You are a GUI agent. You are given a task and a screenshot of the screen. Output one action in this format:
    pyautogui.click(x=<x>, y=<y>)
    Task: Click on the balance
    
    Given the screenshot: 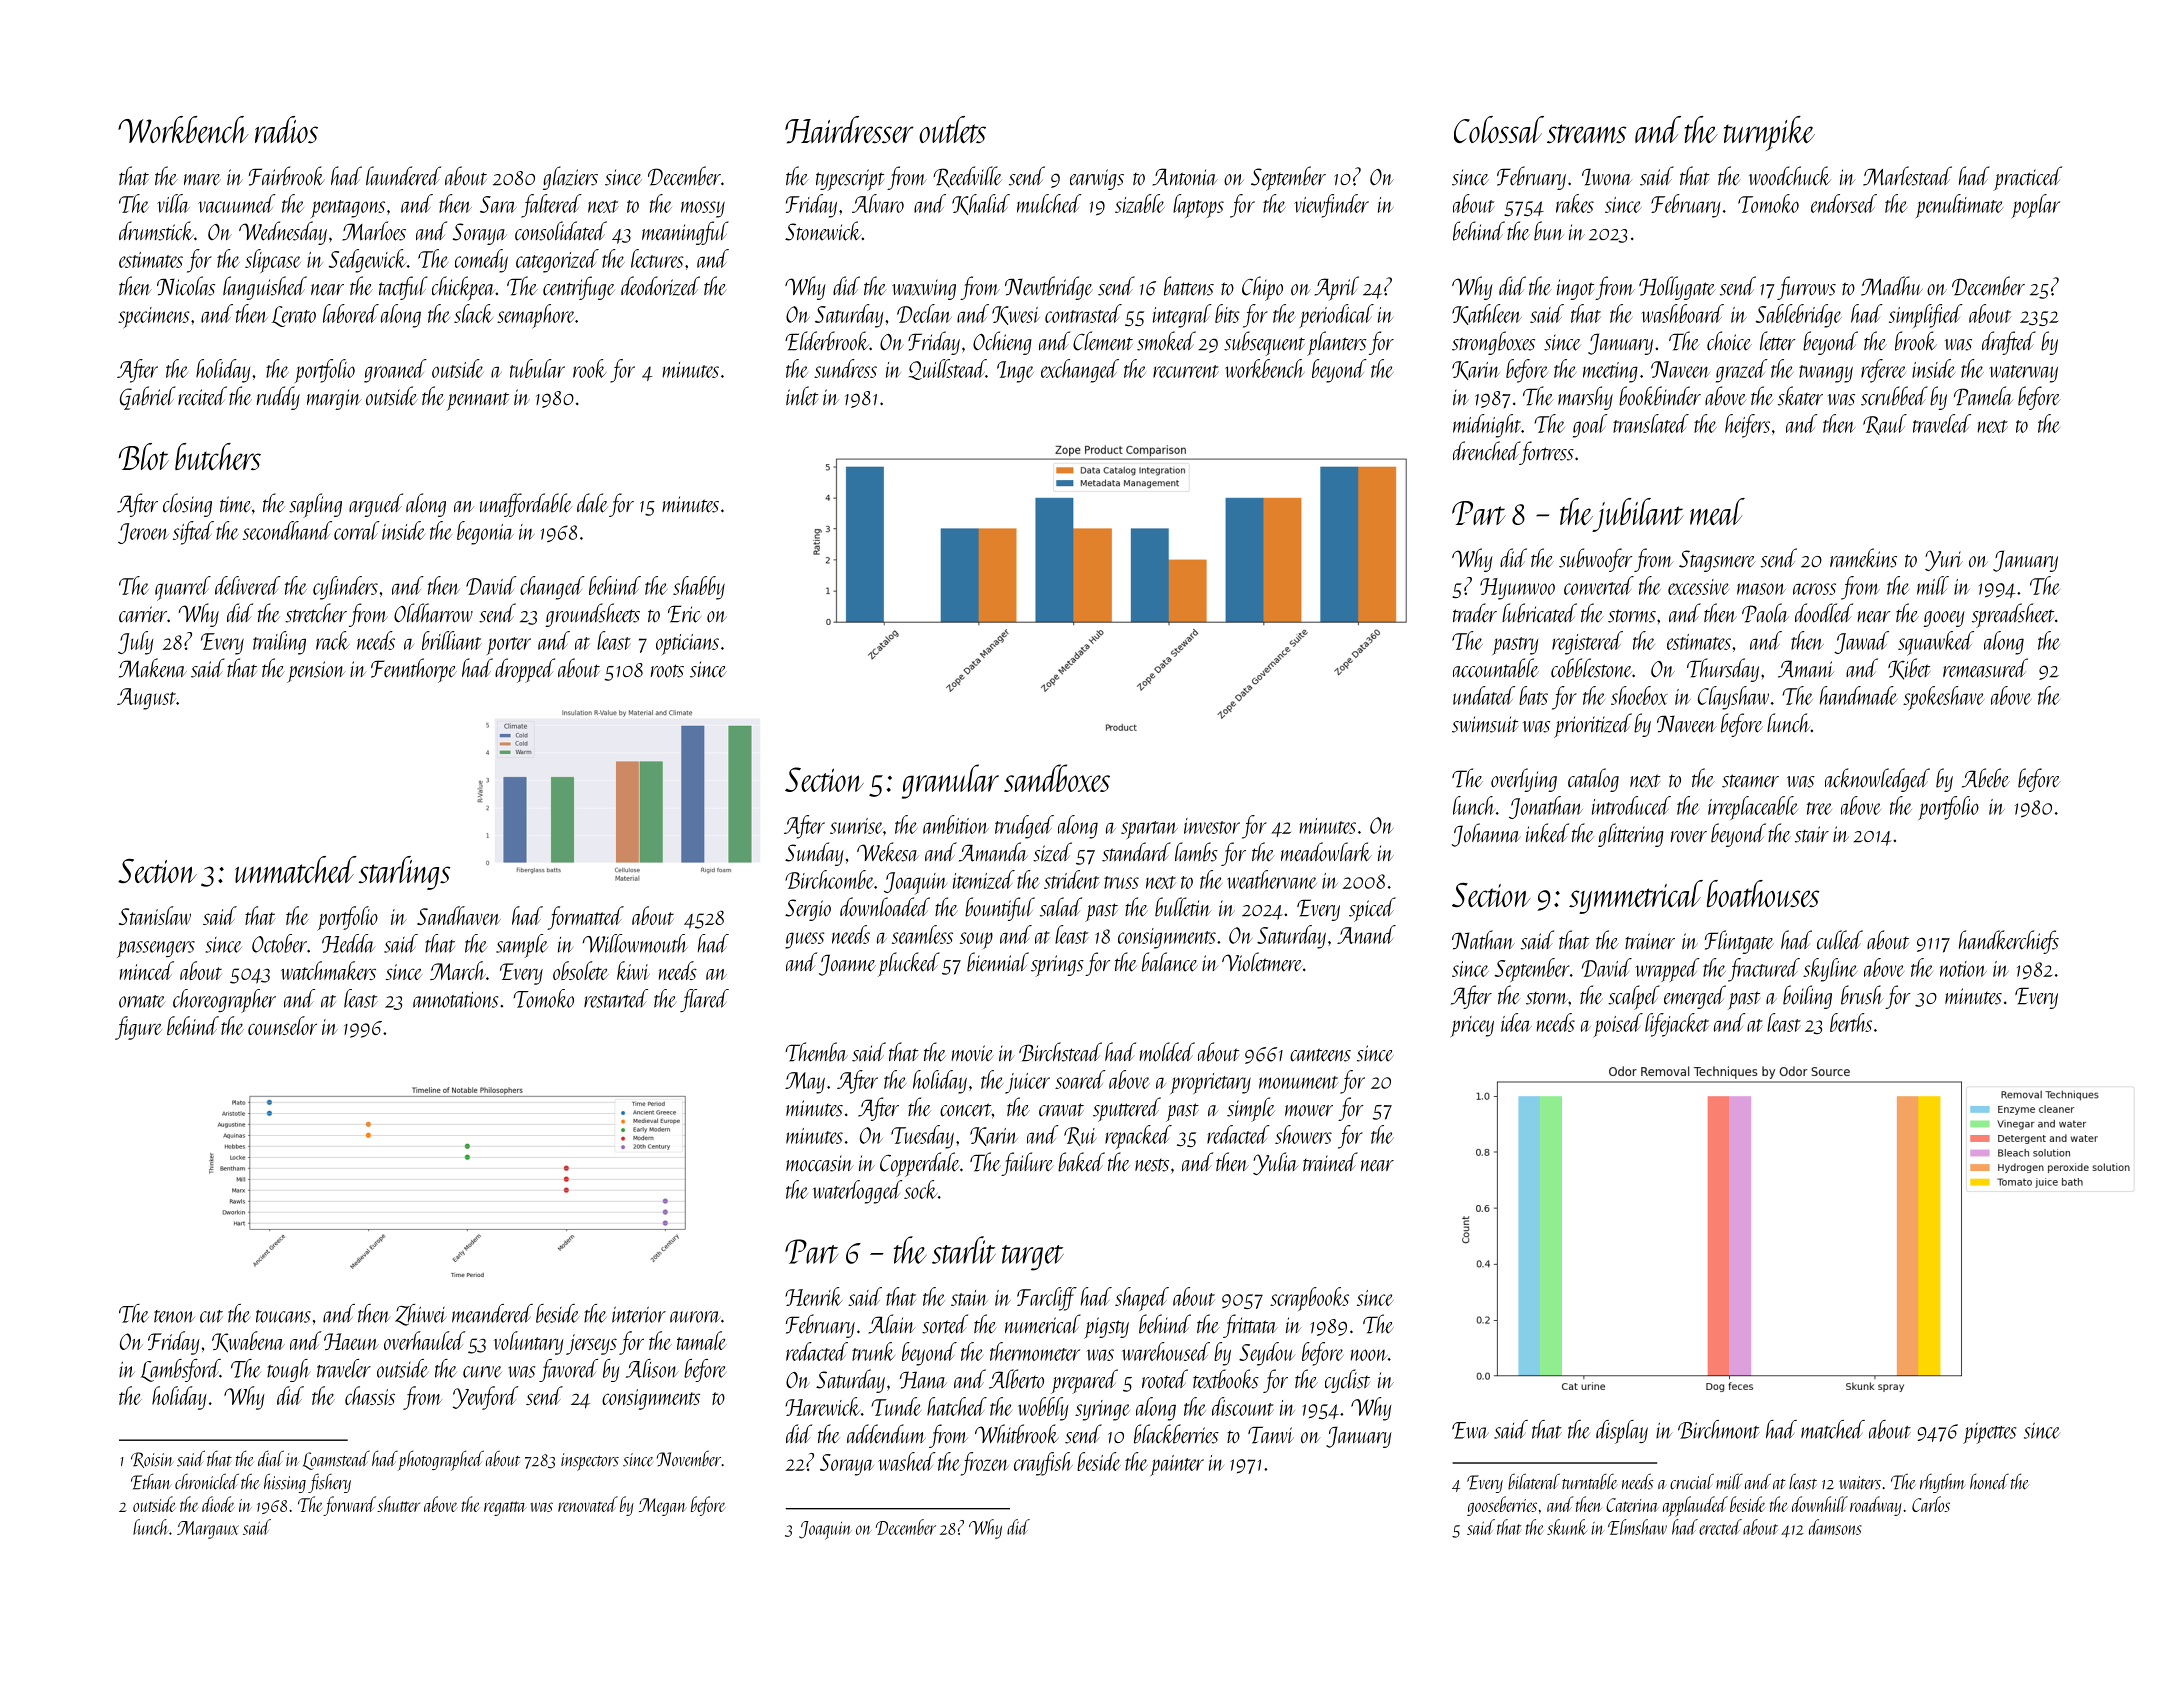 What is the action you would take?
    pyautogui.click(x=1170, y=962)
